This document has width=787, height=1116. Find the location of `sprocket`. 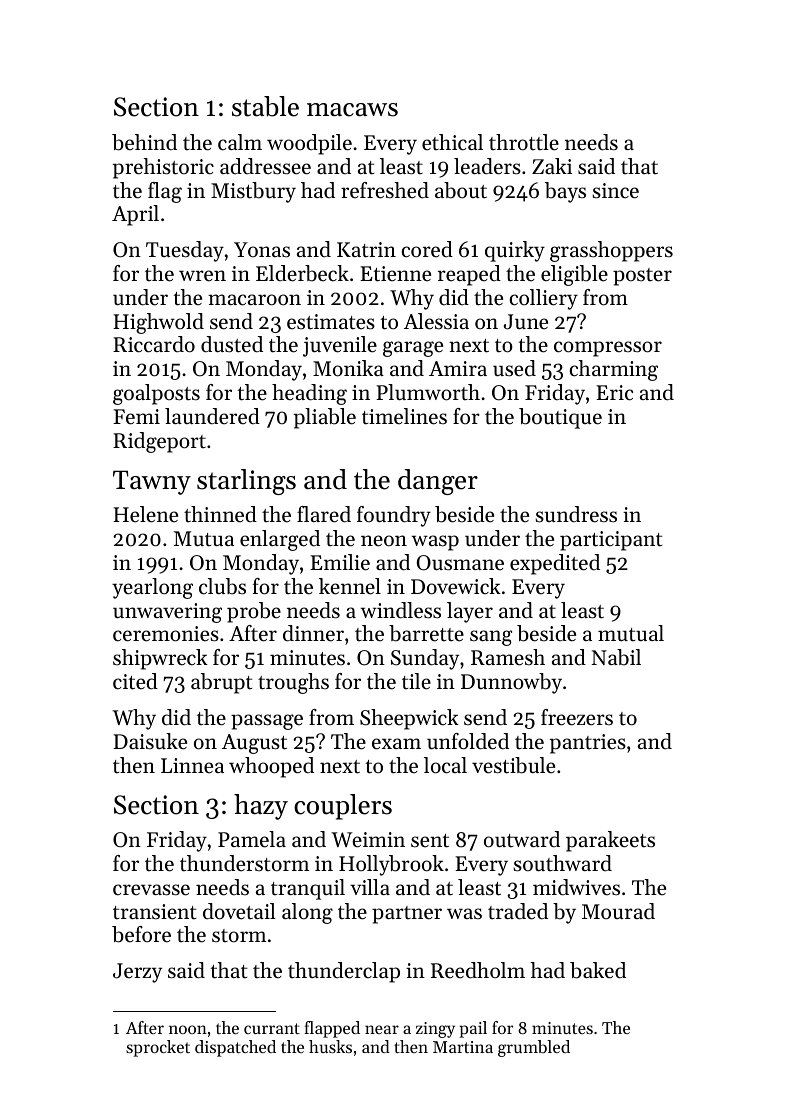

sprocket is located at coordinates (158, 1048).
